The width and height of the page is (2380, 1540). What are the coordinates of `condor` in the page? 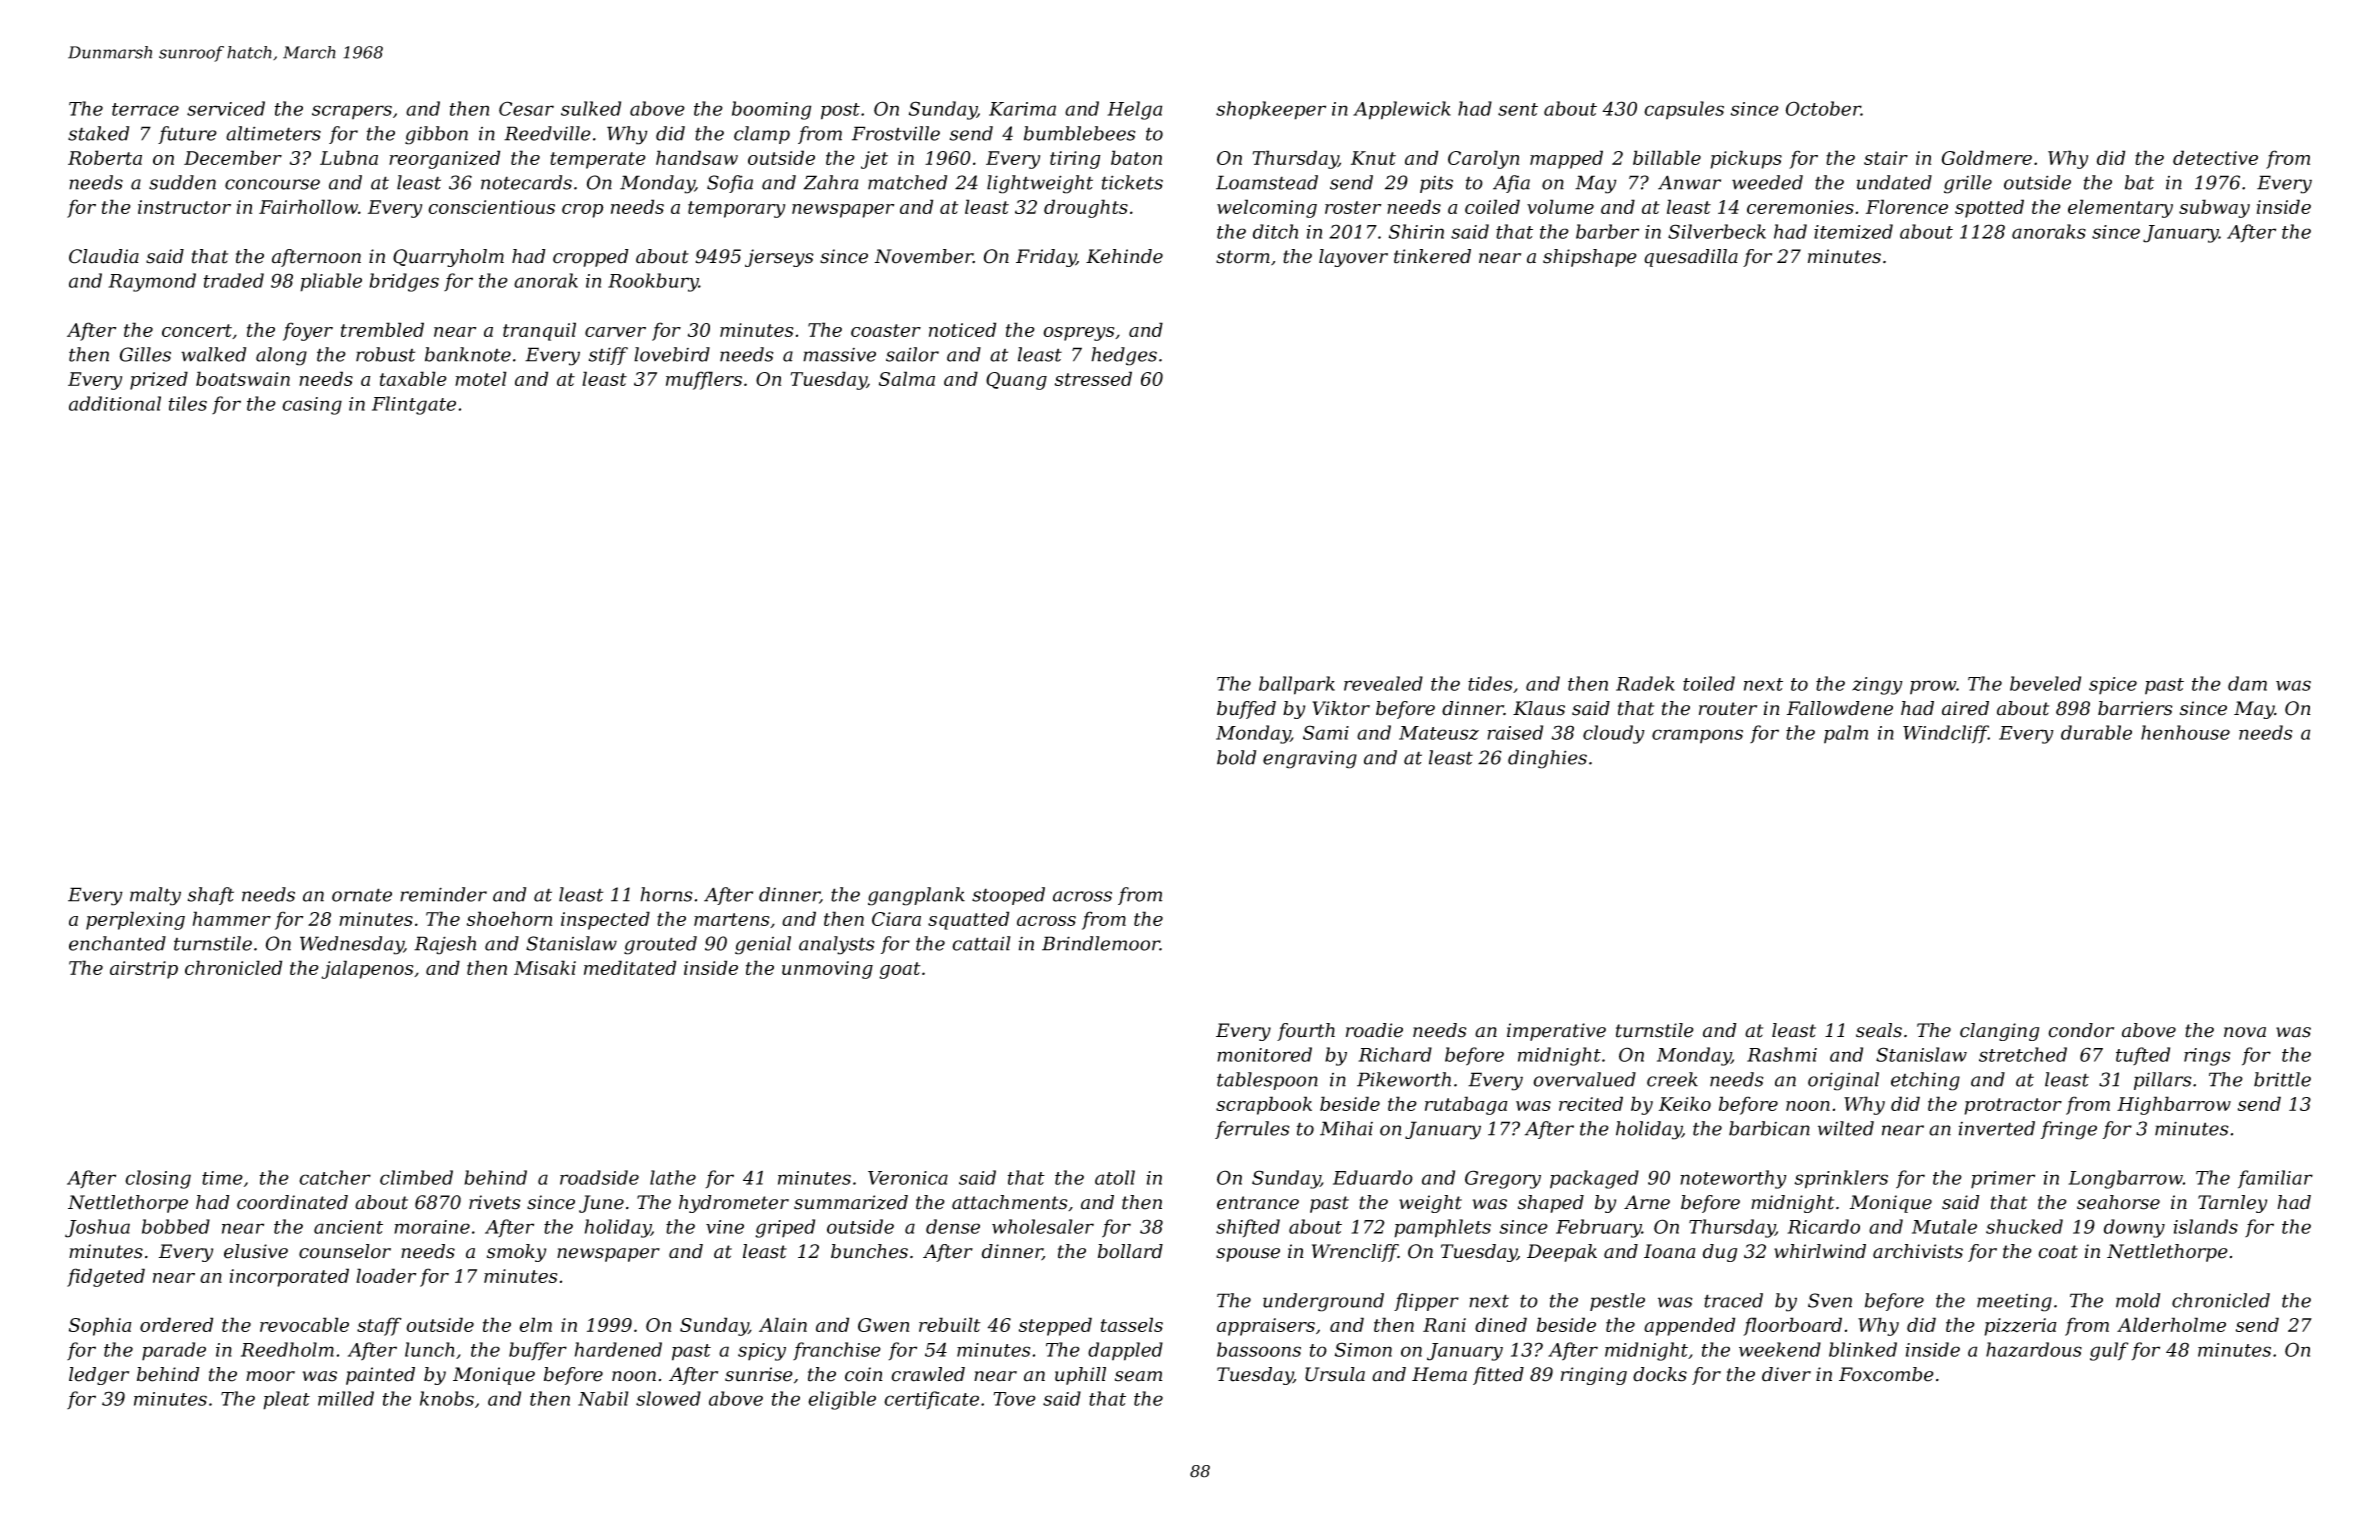 It's located at (2081, 1030).
